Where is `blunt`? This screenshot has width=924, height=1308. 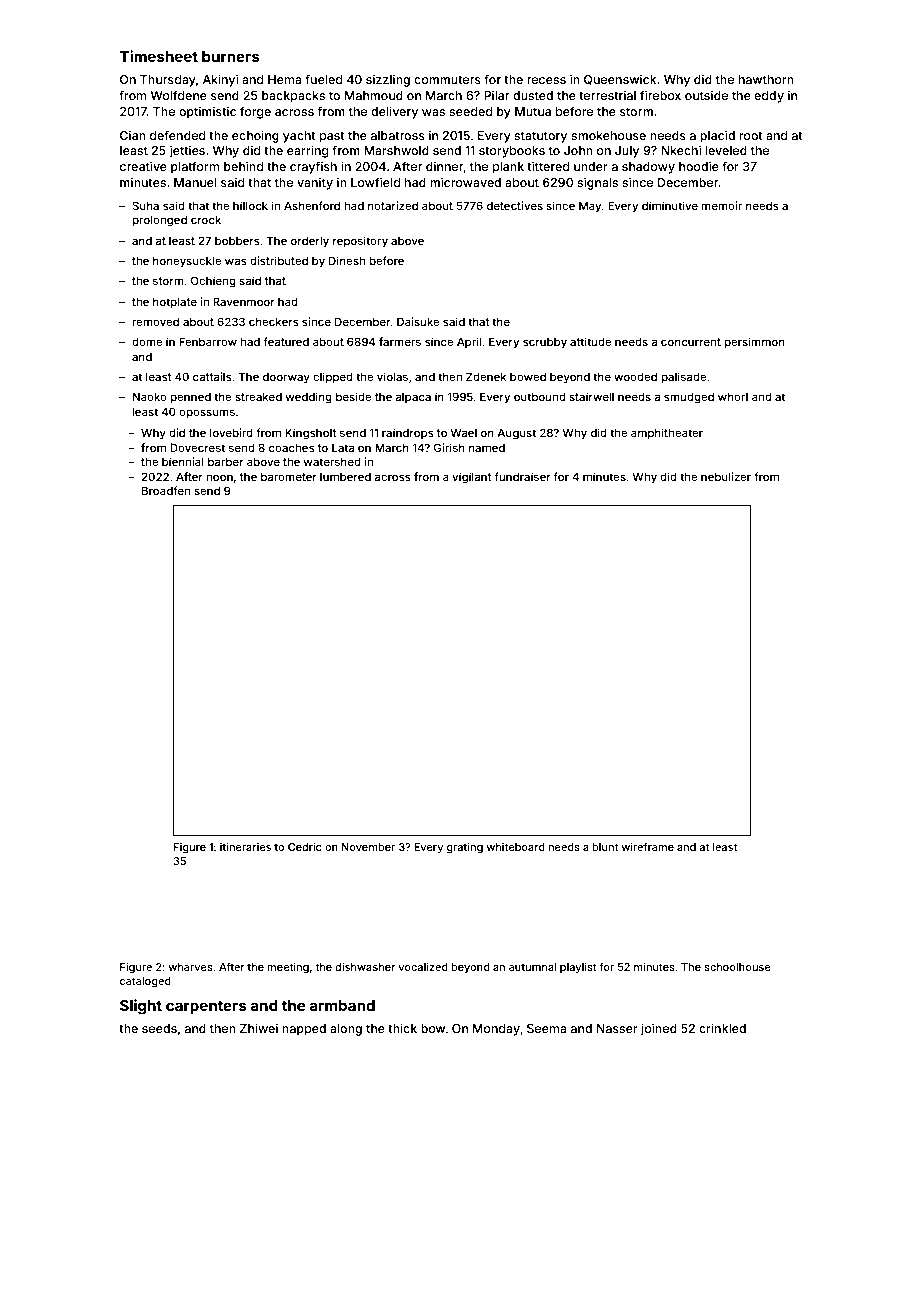 blunt is located at coordinates (605, 847).
